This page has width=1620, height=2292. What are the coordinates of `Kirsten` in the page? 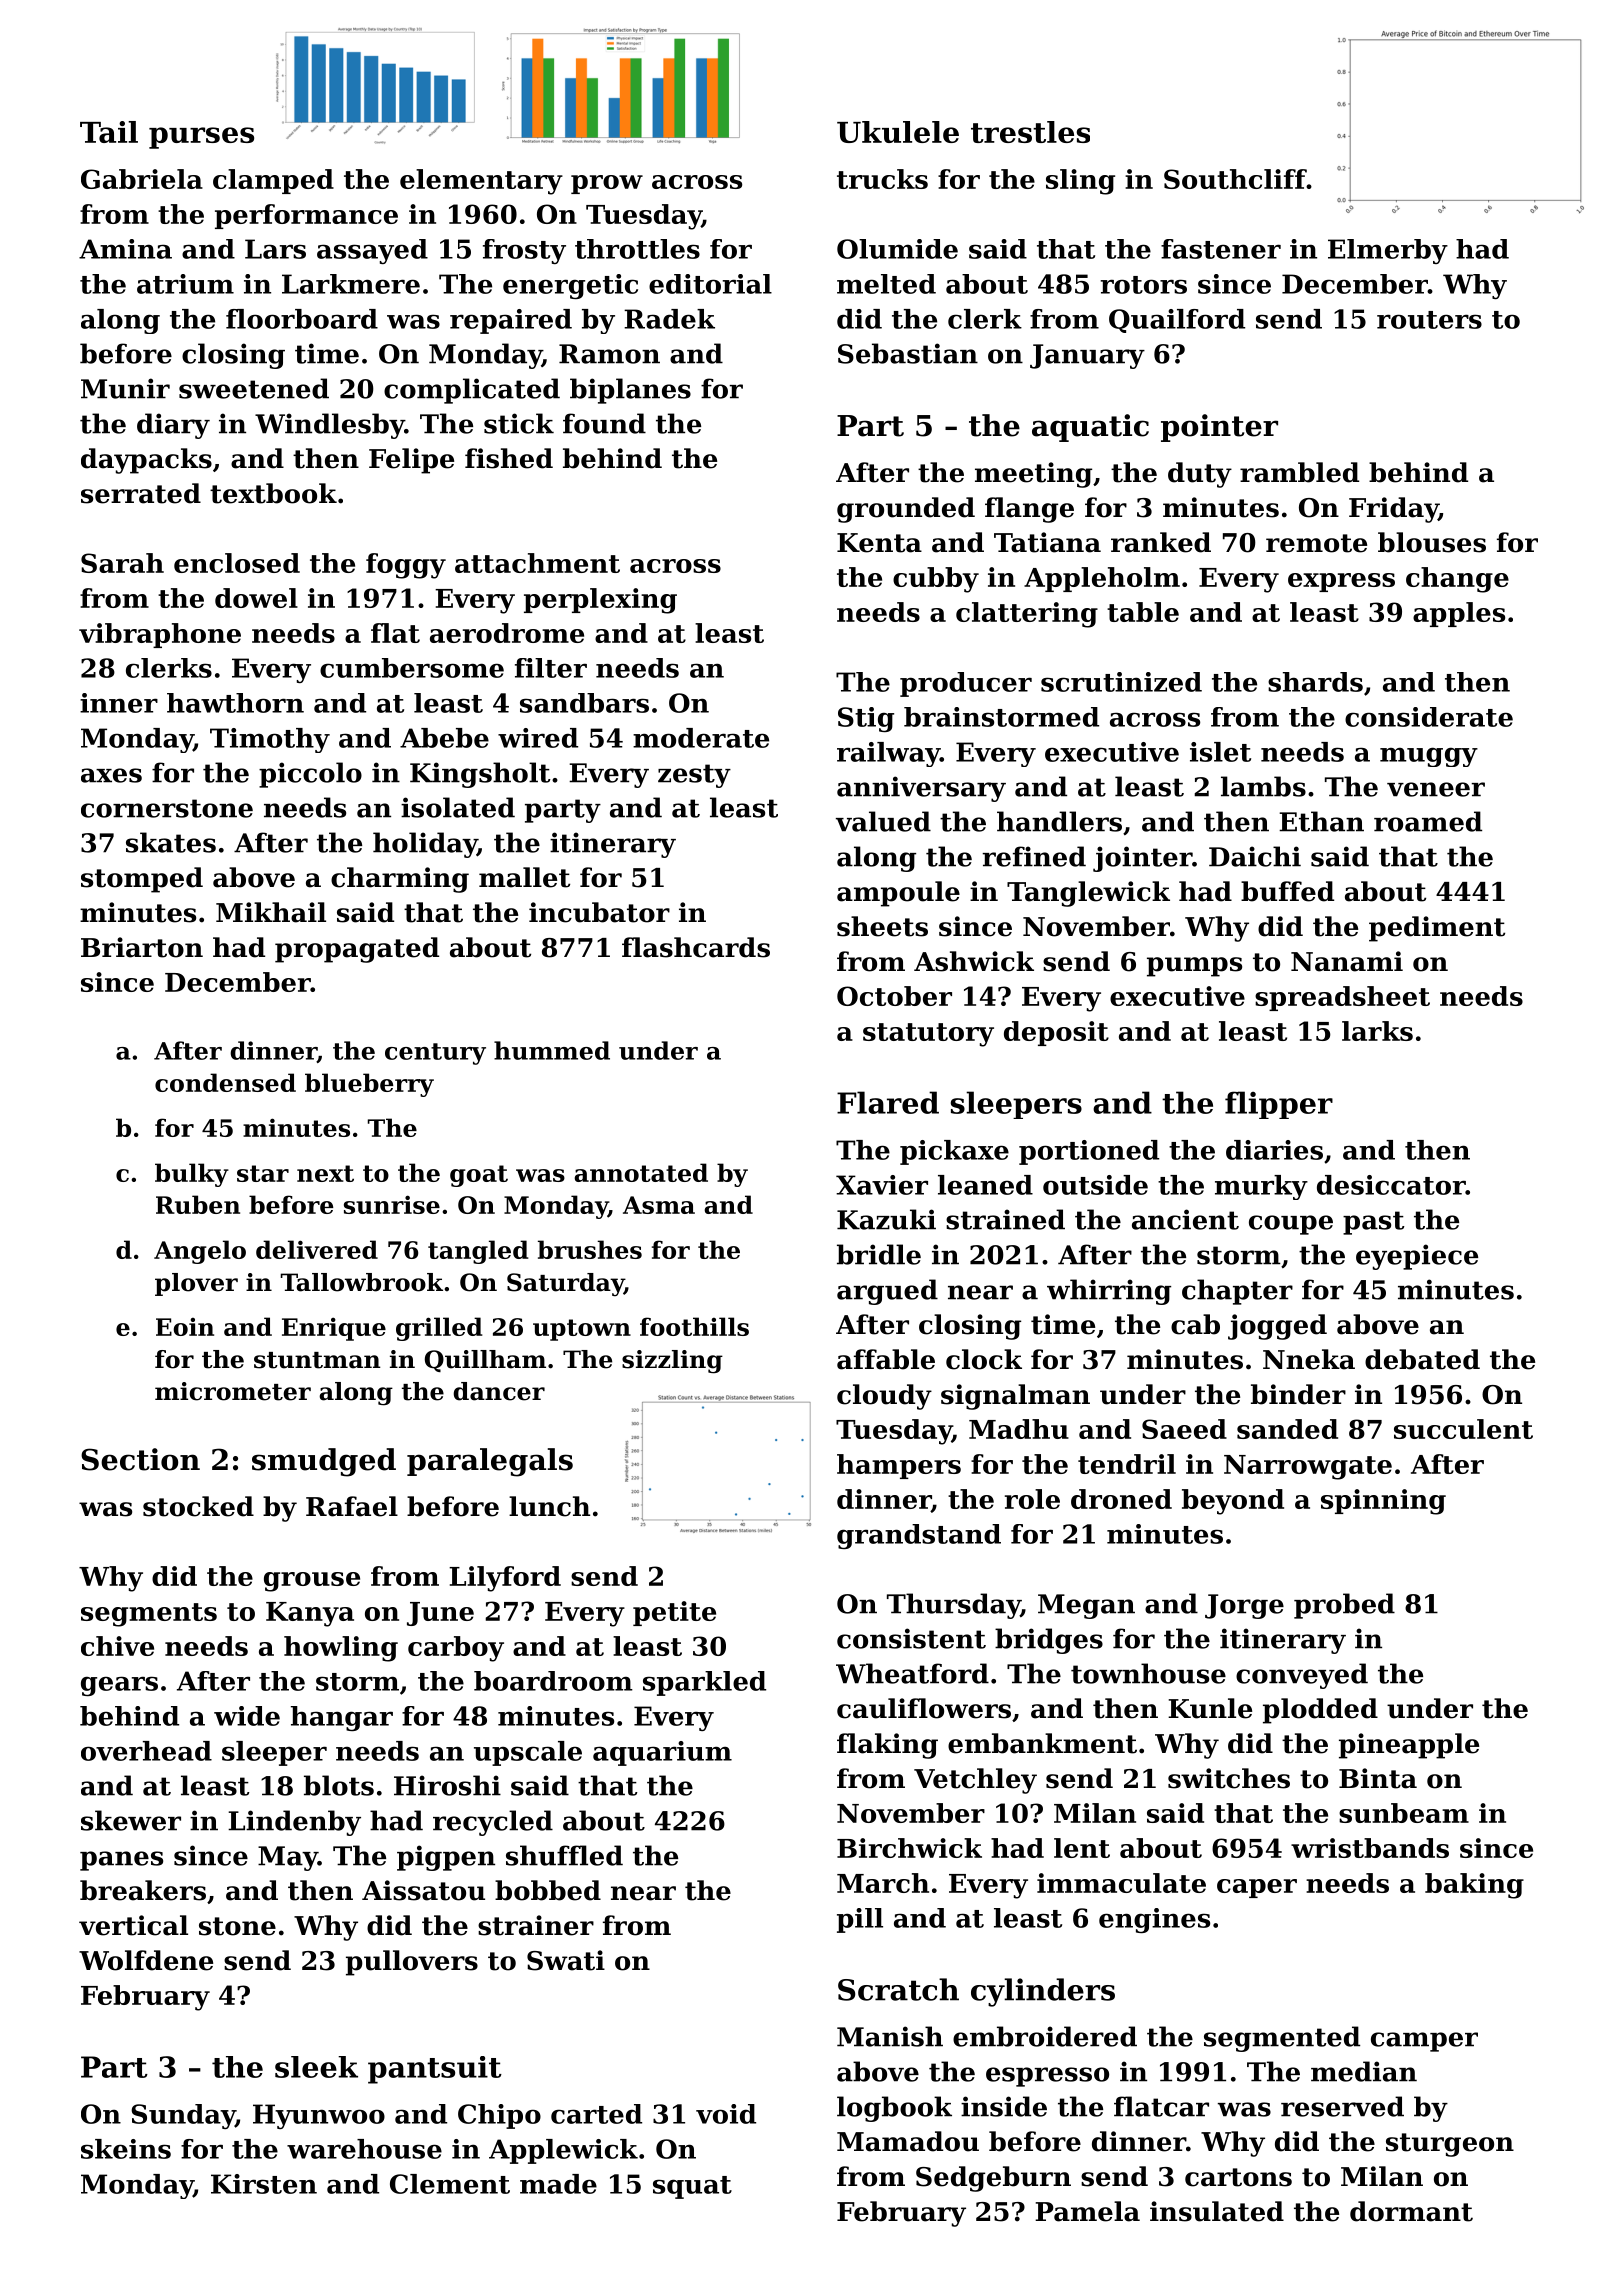 It's located at (264, 2184).
